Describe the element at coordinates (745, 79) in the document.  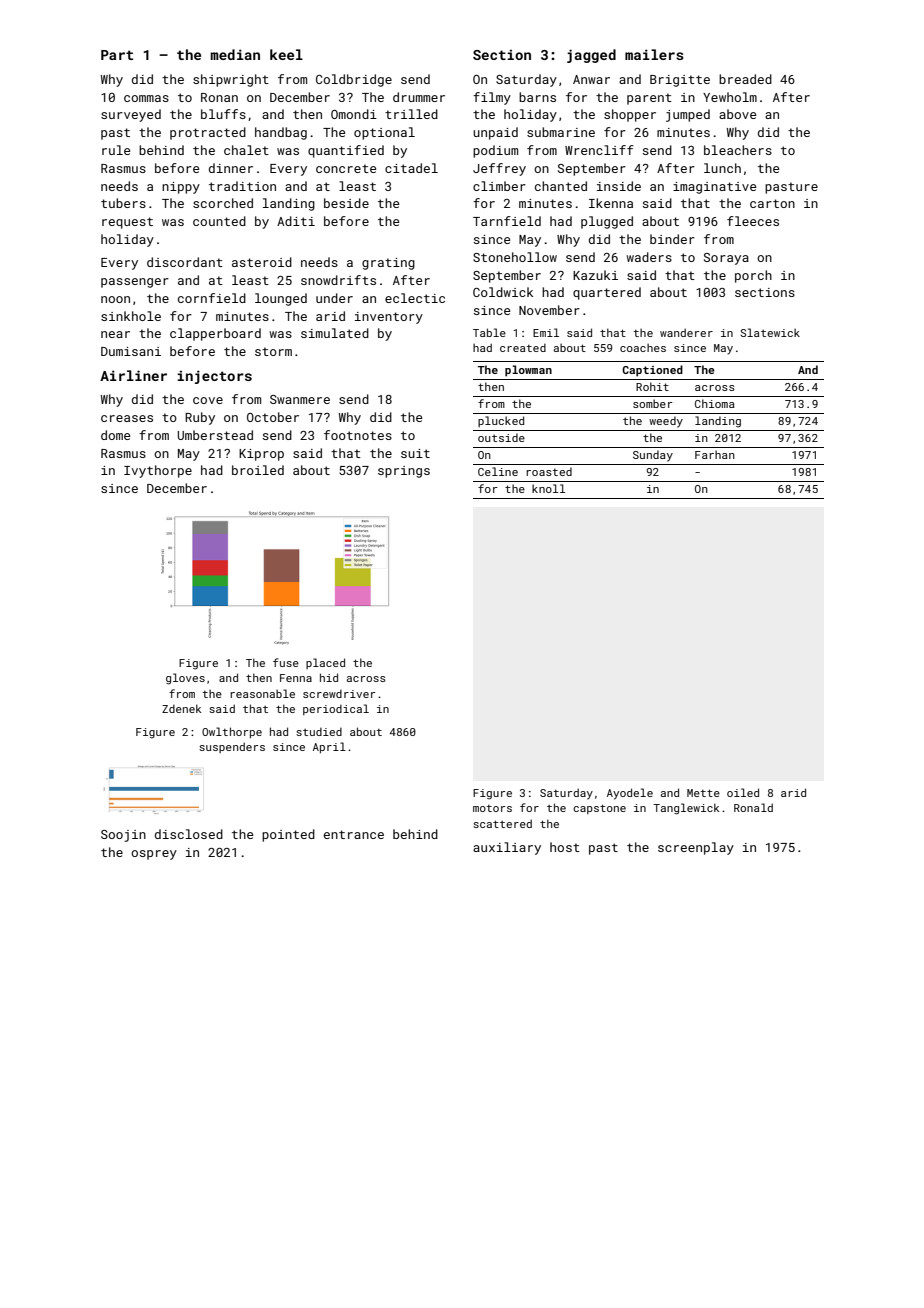
I see `breaded` at that location.
